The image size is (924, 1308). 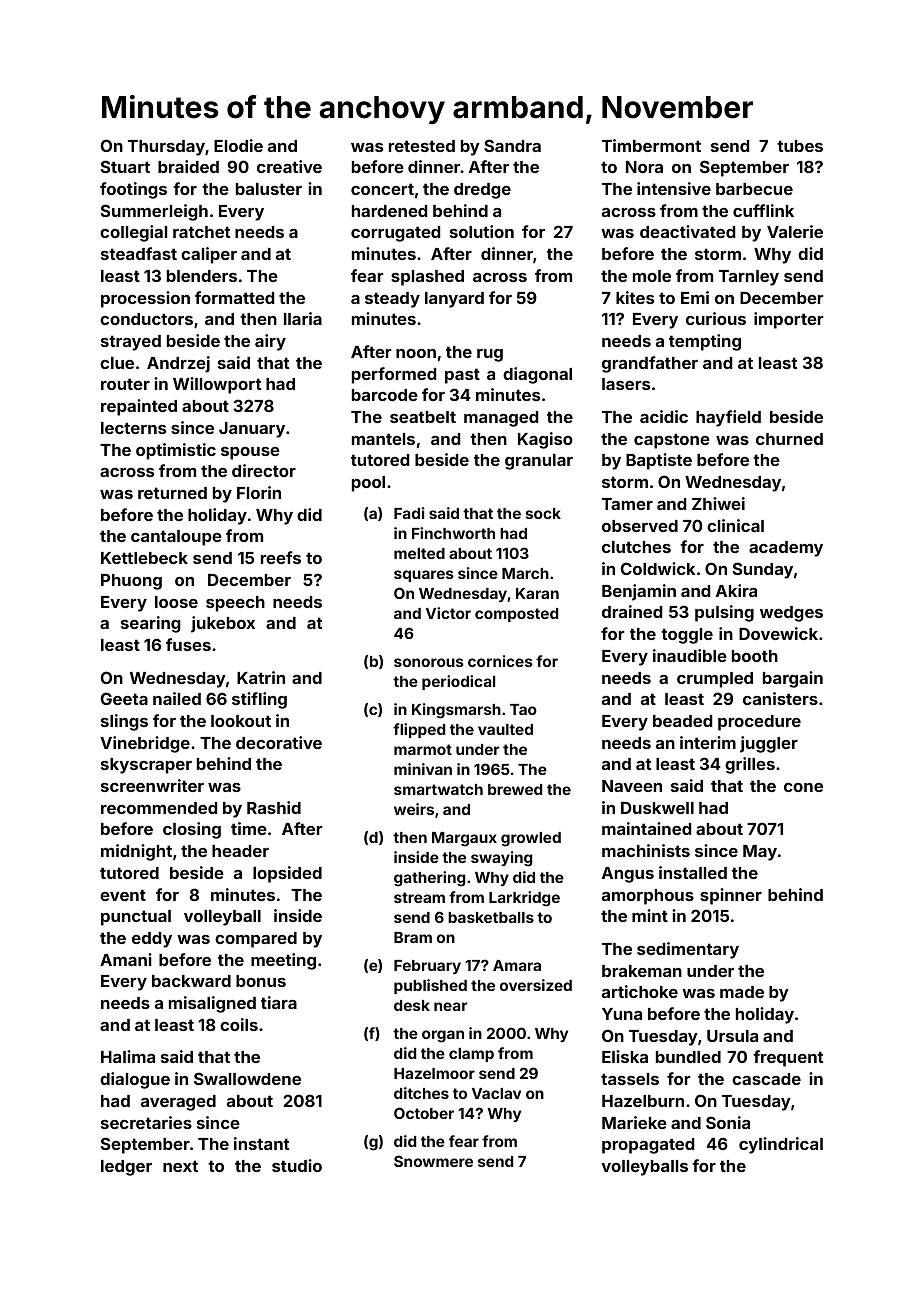 What do you see at coordinates (524, 899) in the screenshot?
I see `Larkridge` at bounding box center [524, 899].
